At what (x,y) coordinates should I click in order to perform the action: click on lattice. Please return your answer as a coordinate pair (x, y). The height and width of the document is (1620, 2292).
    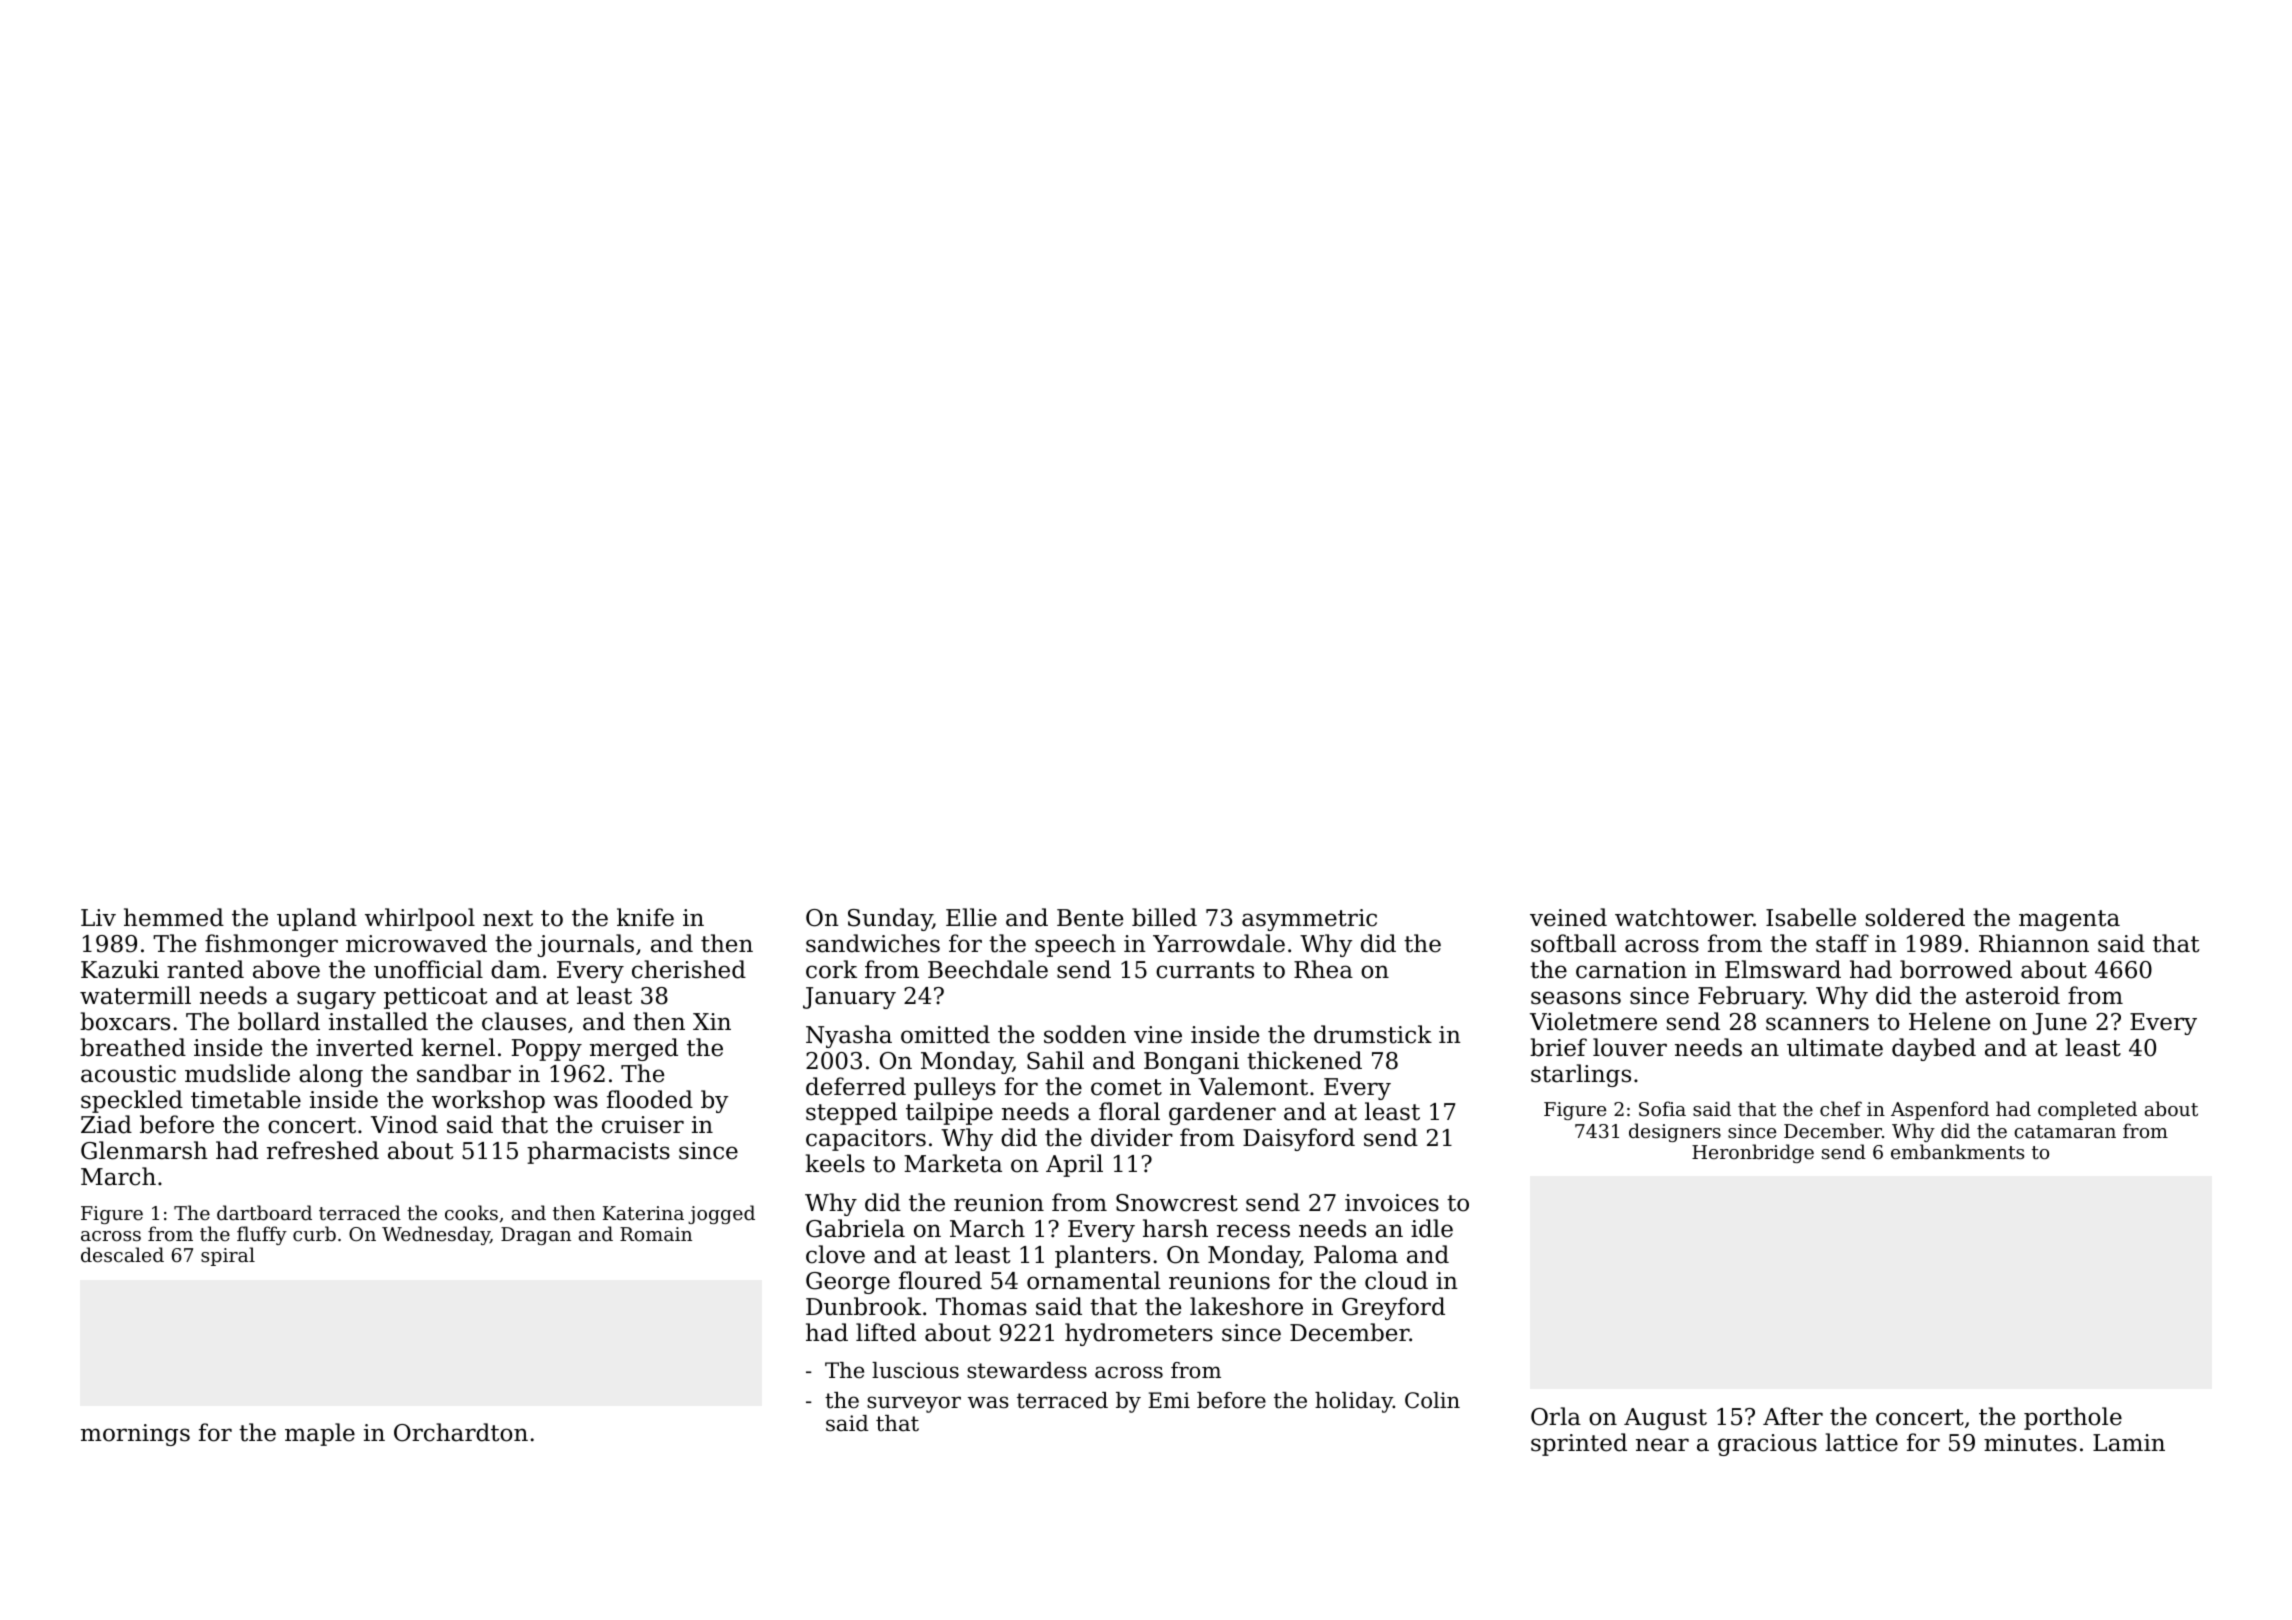
    Looking at the image, I should click on (1861, 1442).
